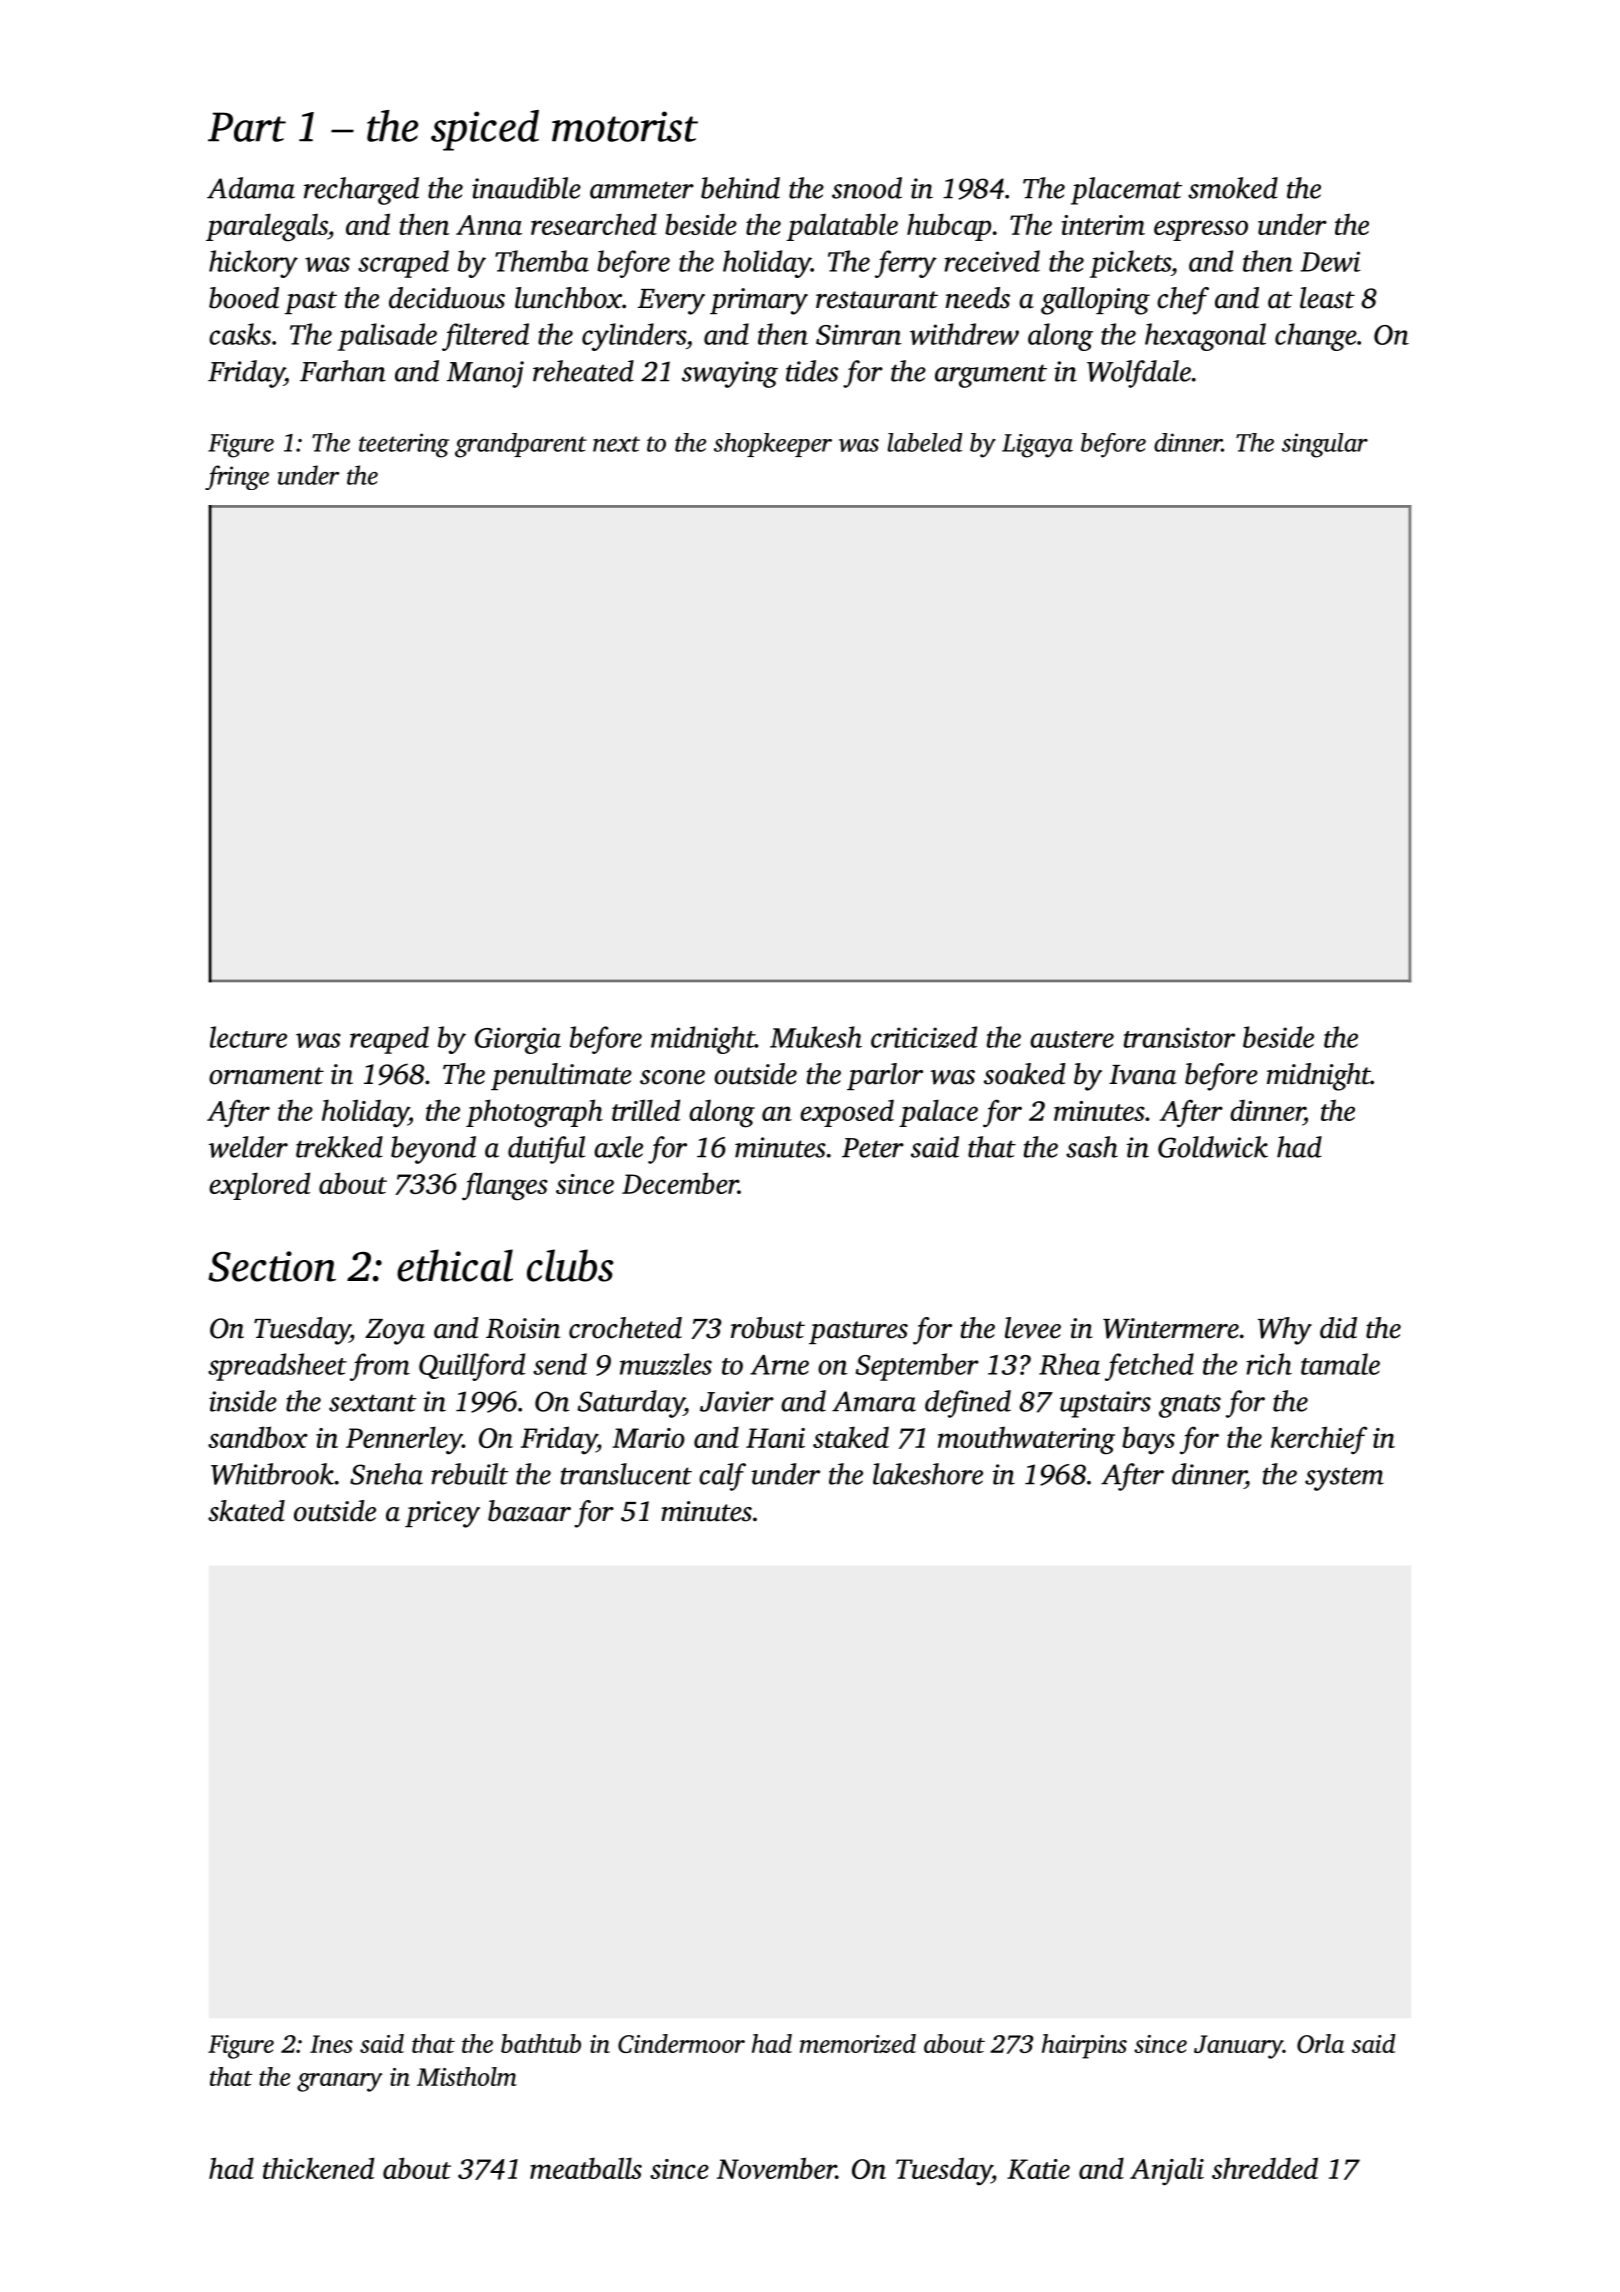 This screenshot has height=2292, width=1620. I want to click on lakeshore, so click(928, 1474).
